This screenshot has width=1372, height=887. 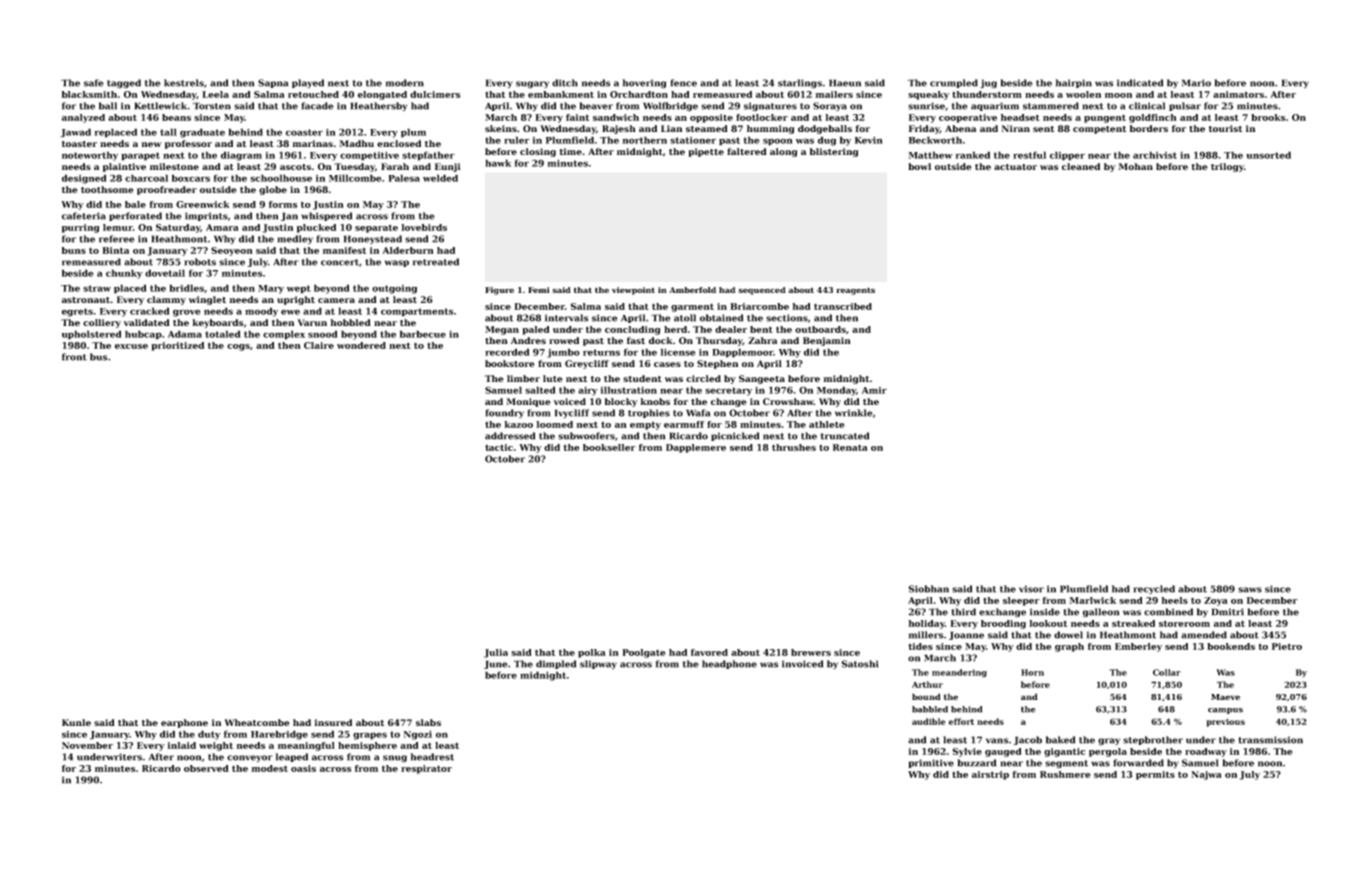 What do you see at coordinates (850, 447) in the screenshot?
I see `Renata` at bounding box center [850, 447].
